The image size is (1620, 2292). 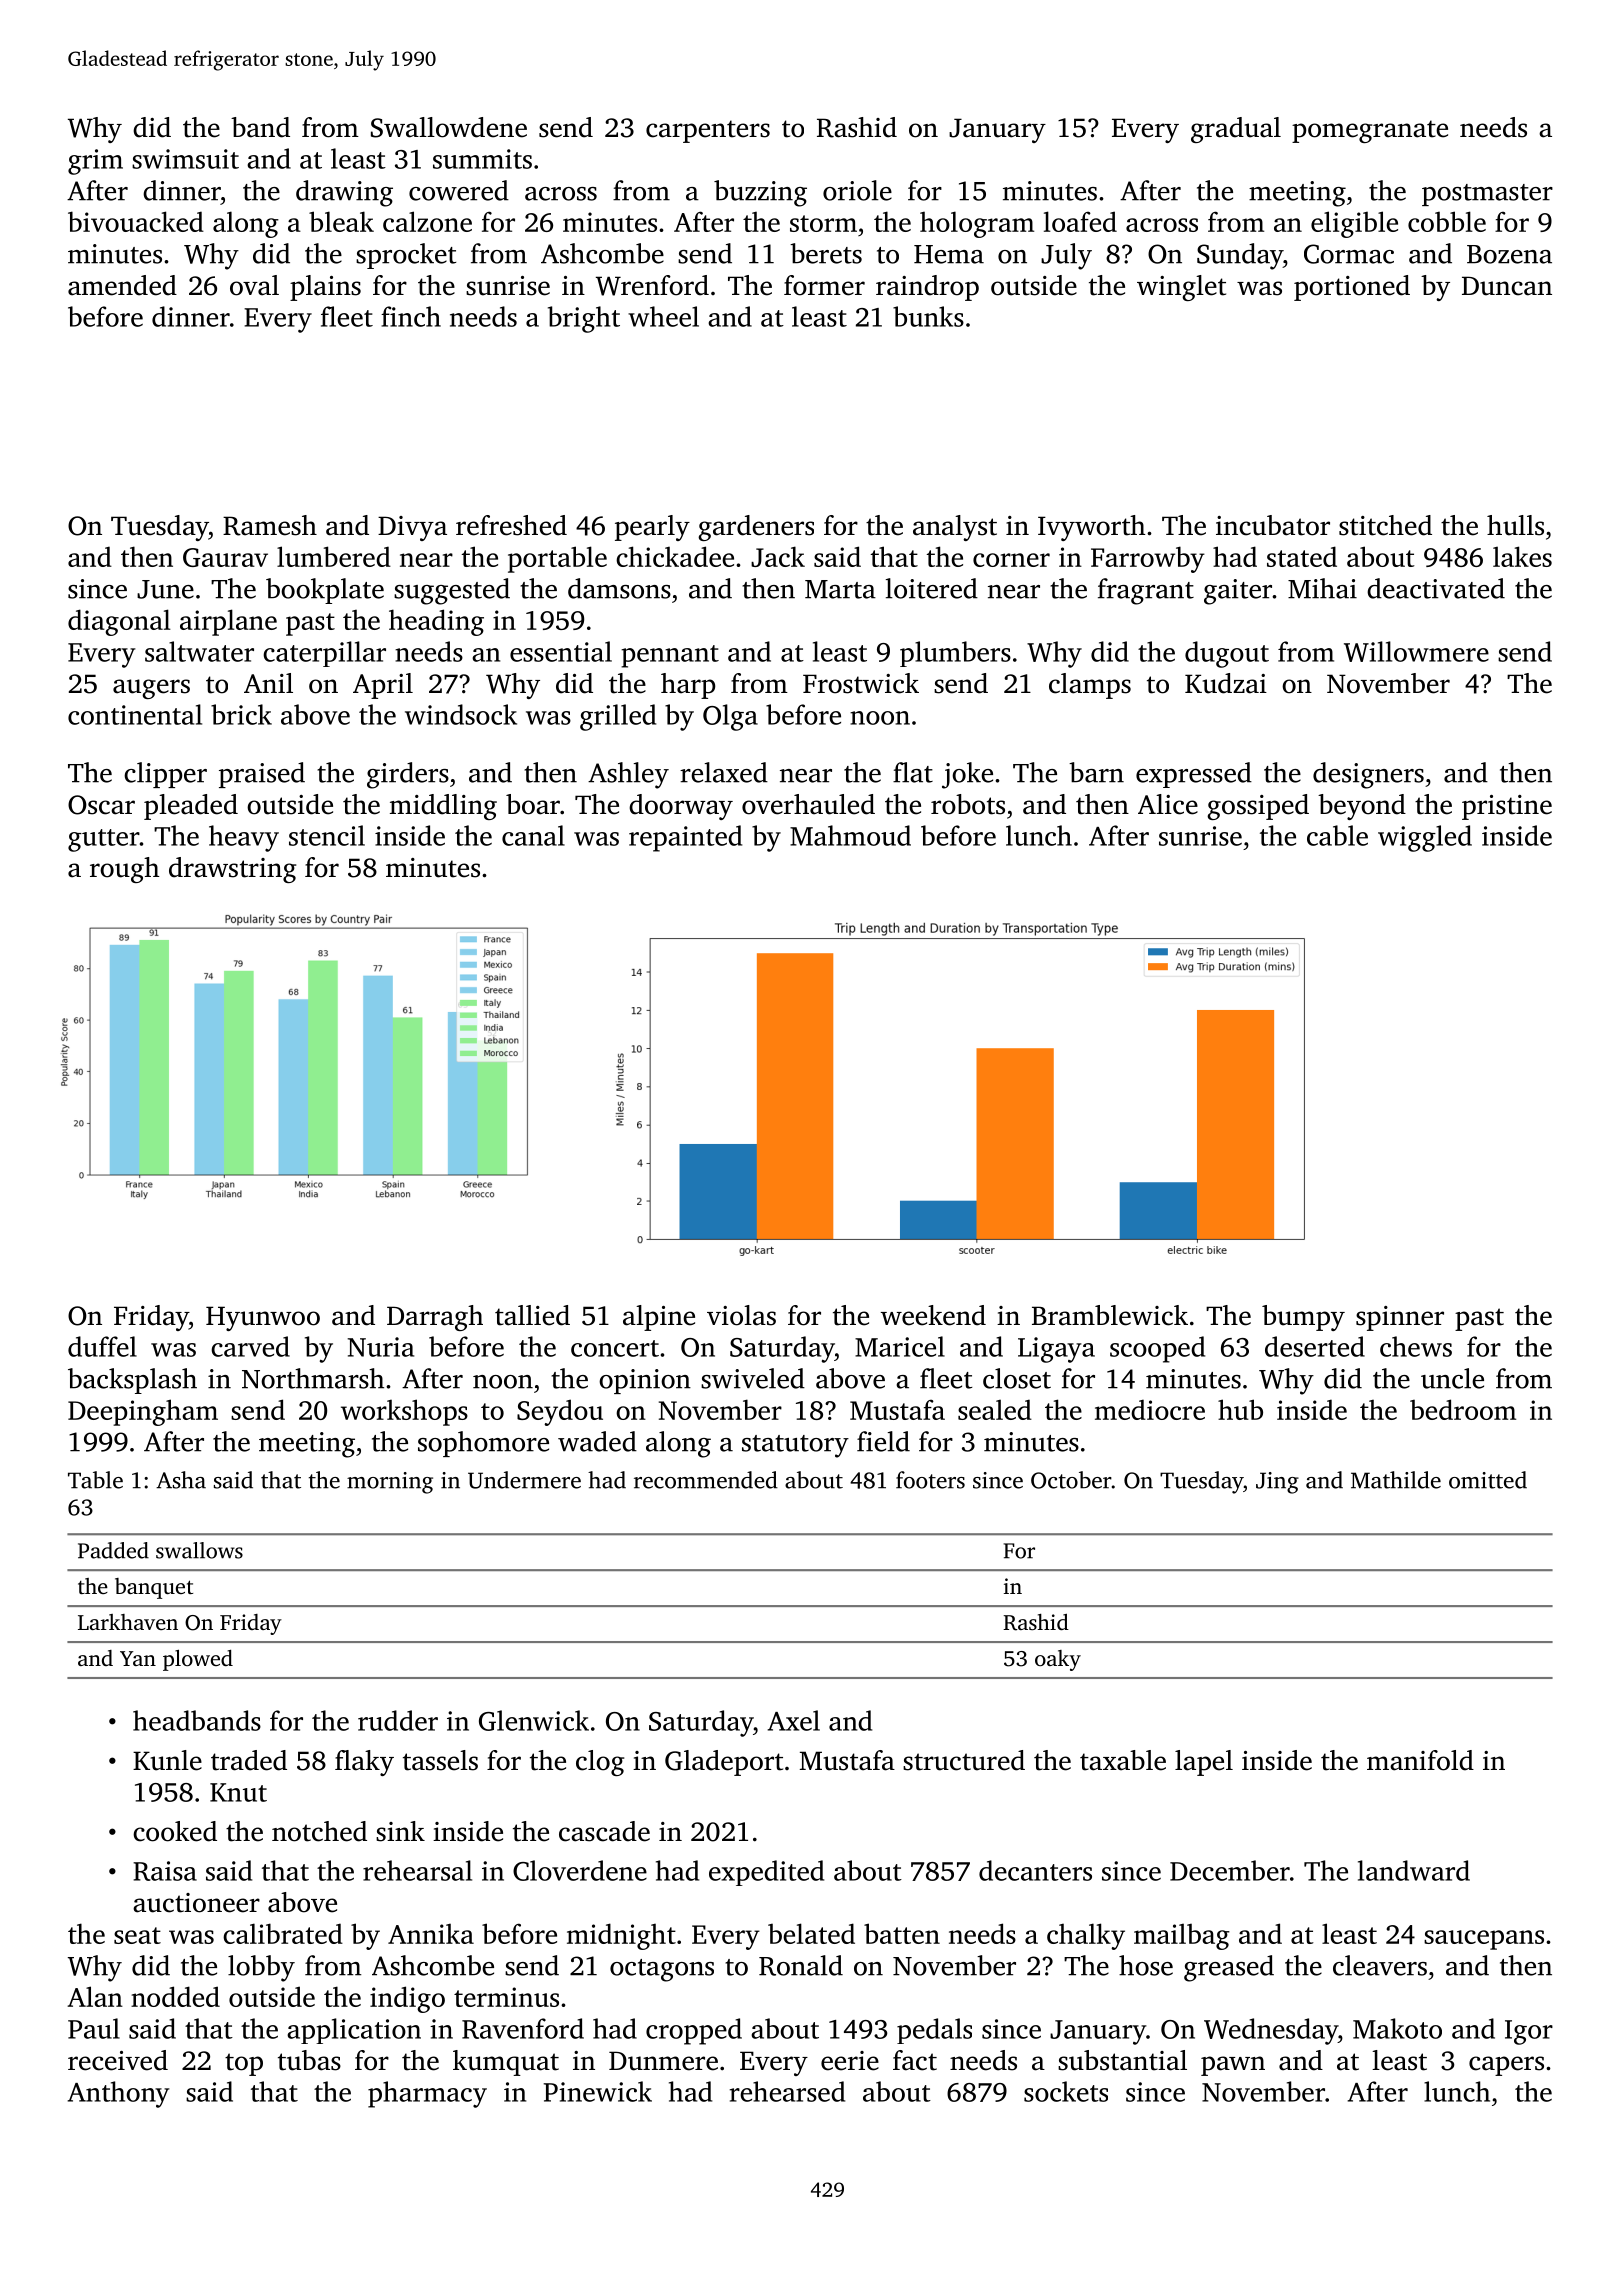 I want to click on sockets, so click(x=1066, y=2091).
